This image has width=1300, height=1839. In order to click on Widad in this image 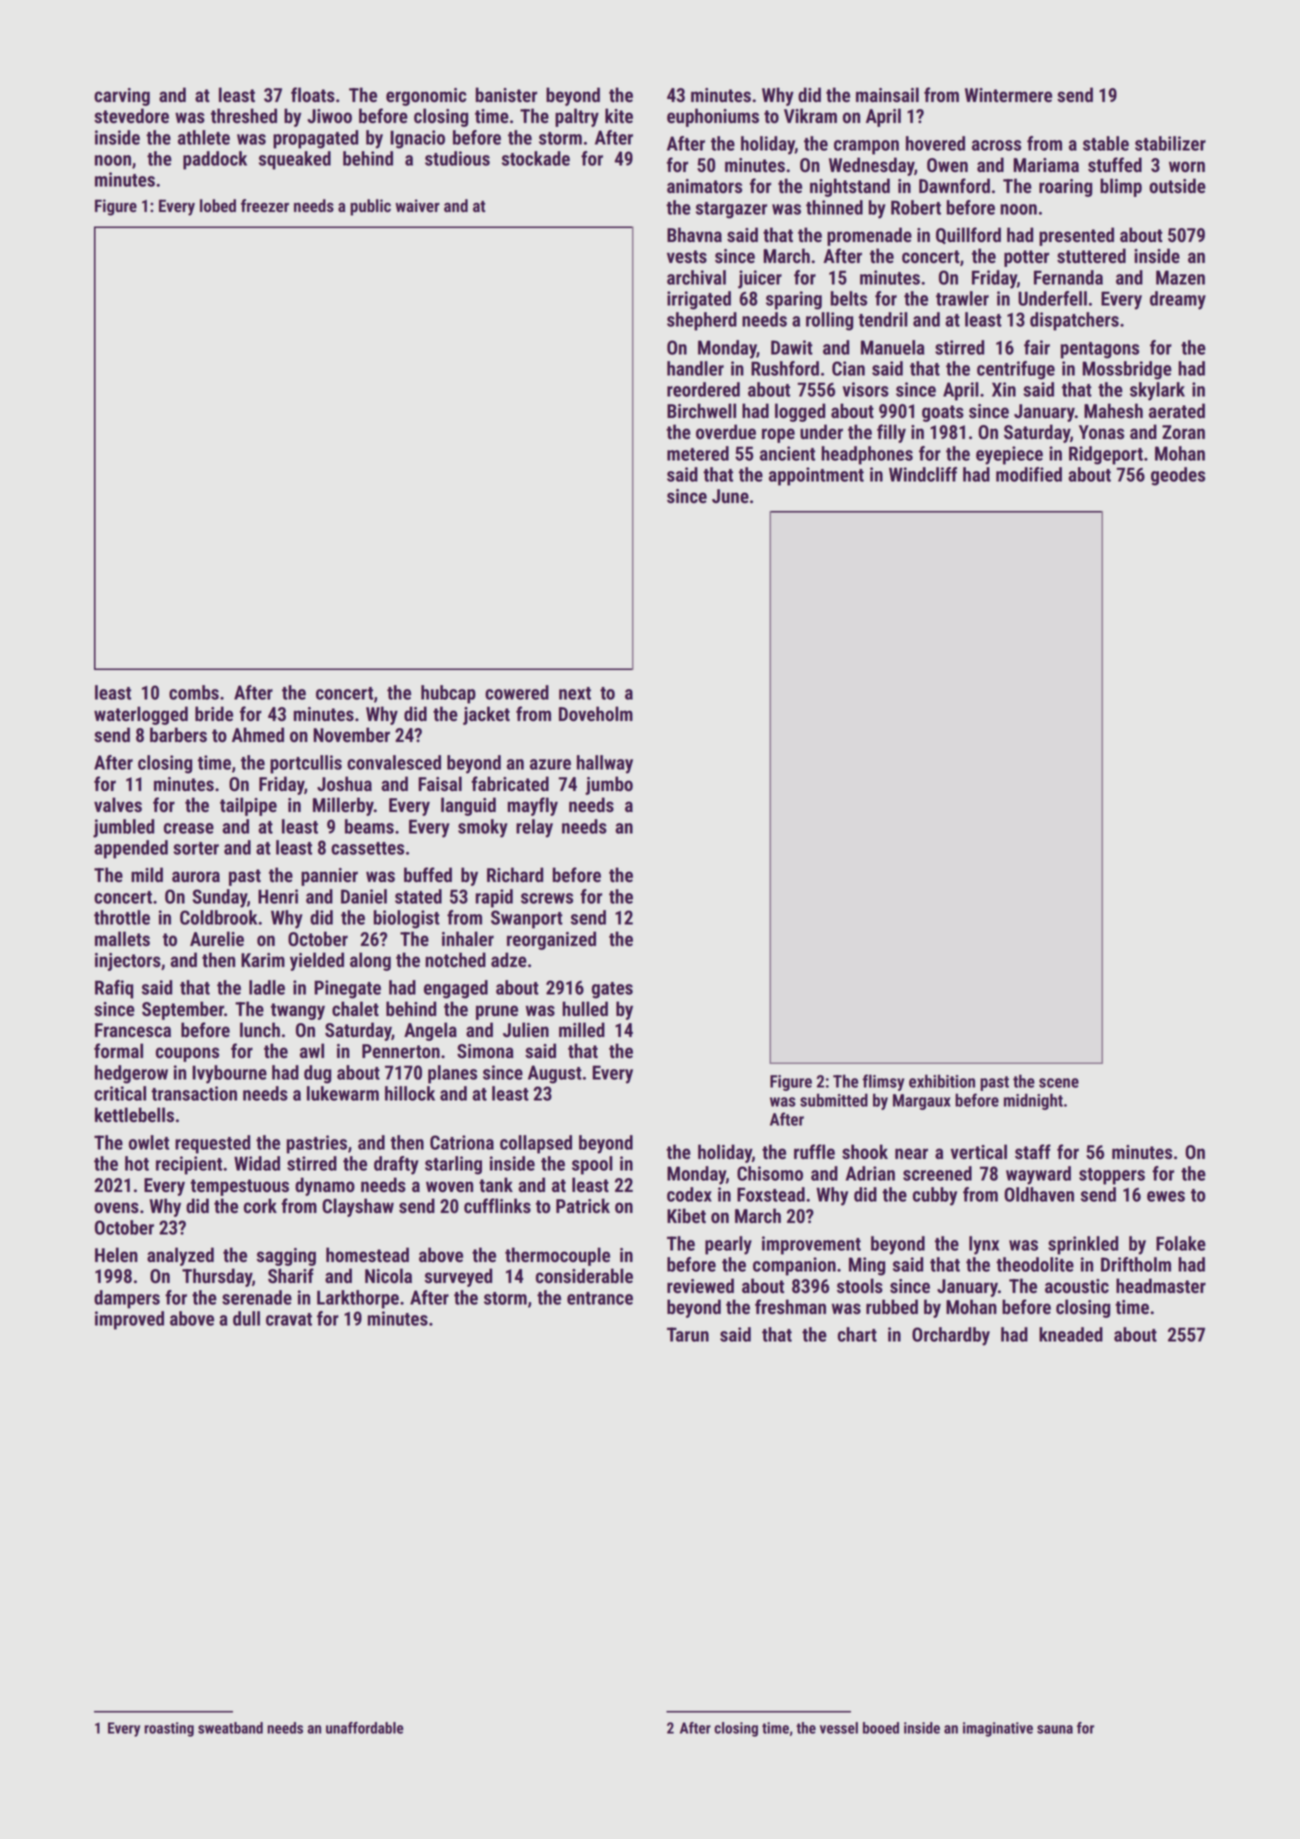, I will do `click(257, 1163)`.
